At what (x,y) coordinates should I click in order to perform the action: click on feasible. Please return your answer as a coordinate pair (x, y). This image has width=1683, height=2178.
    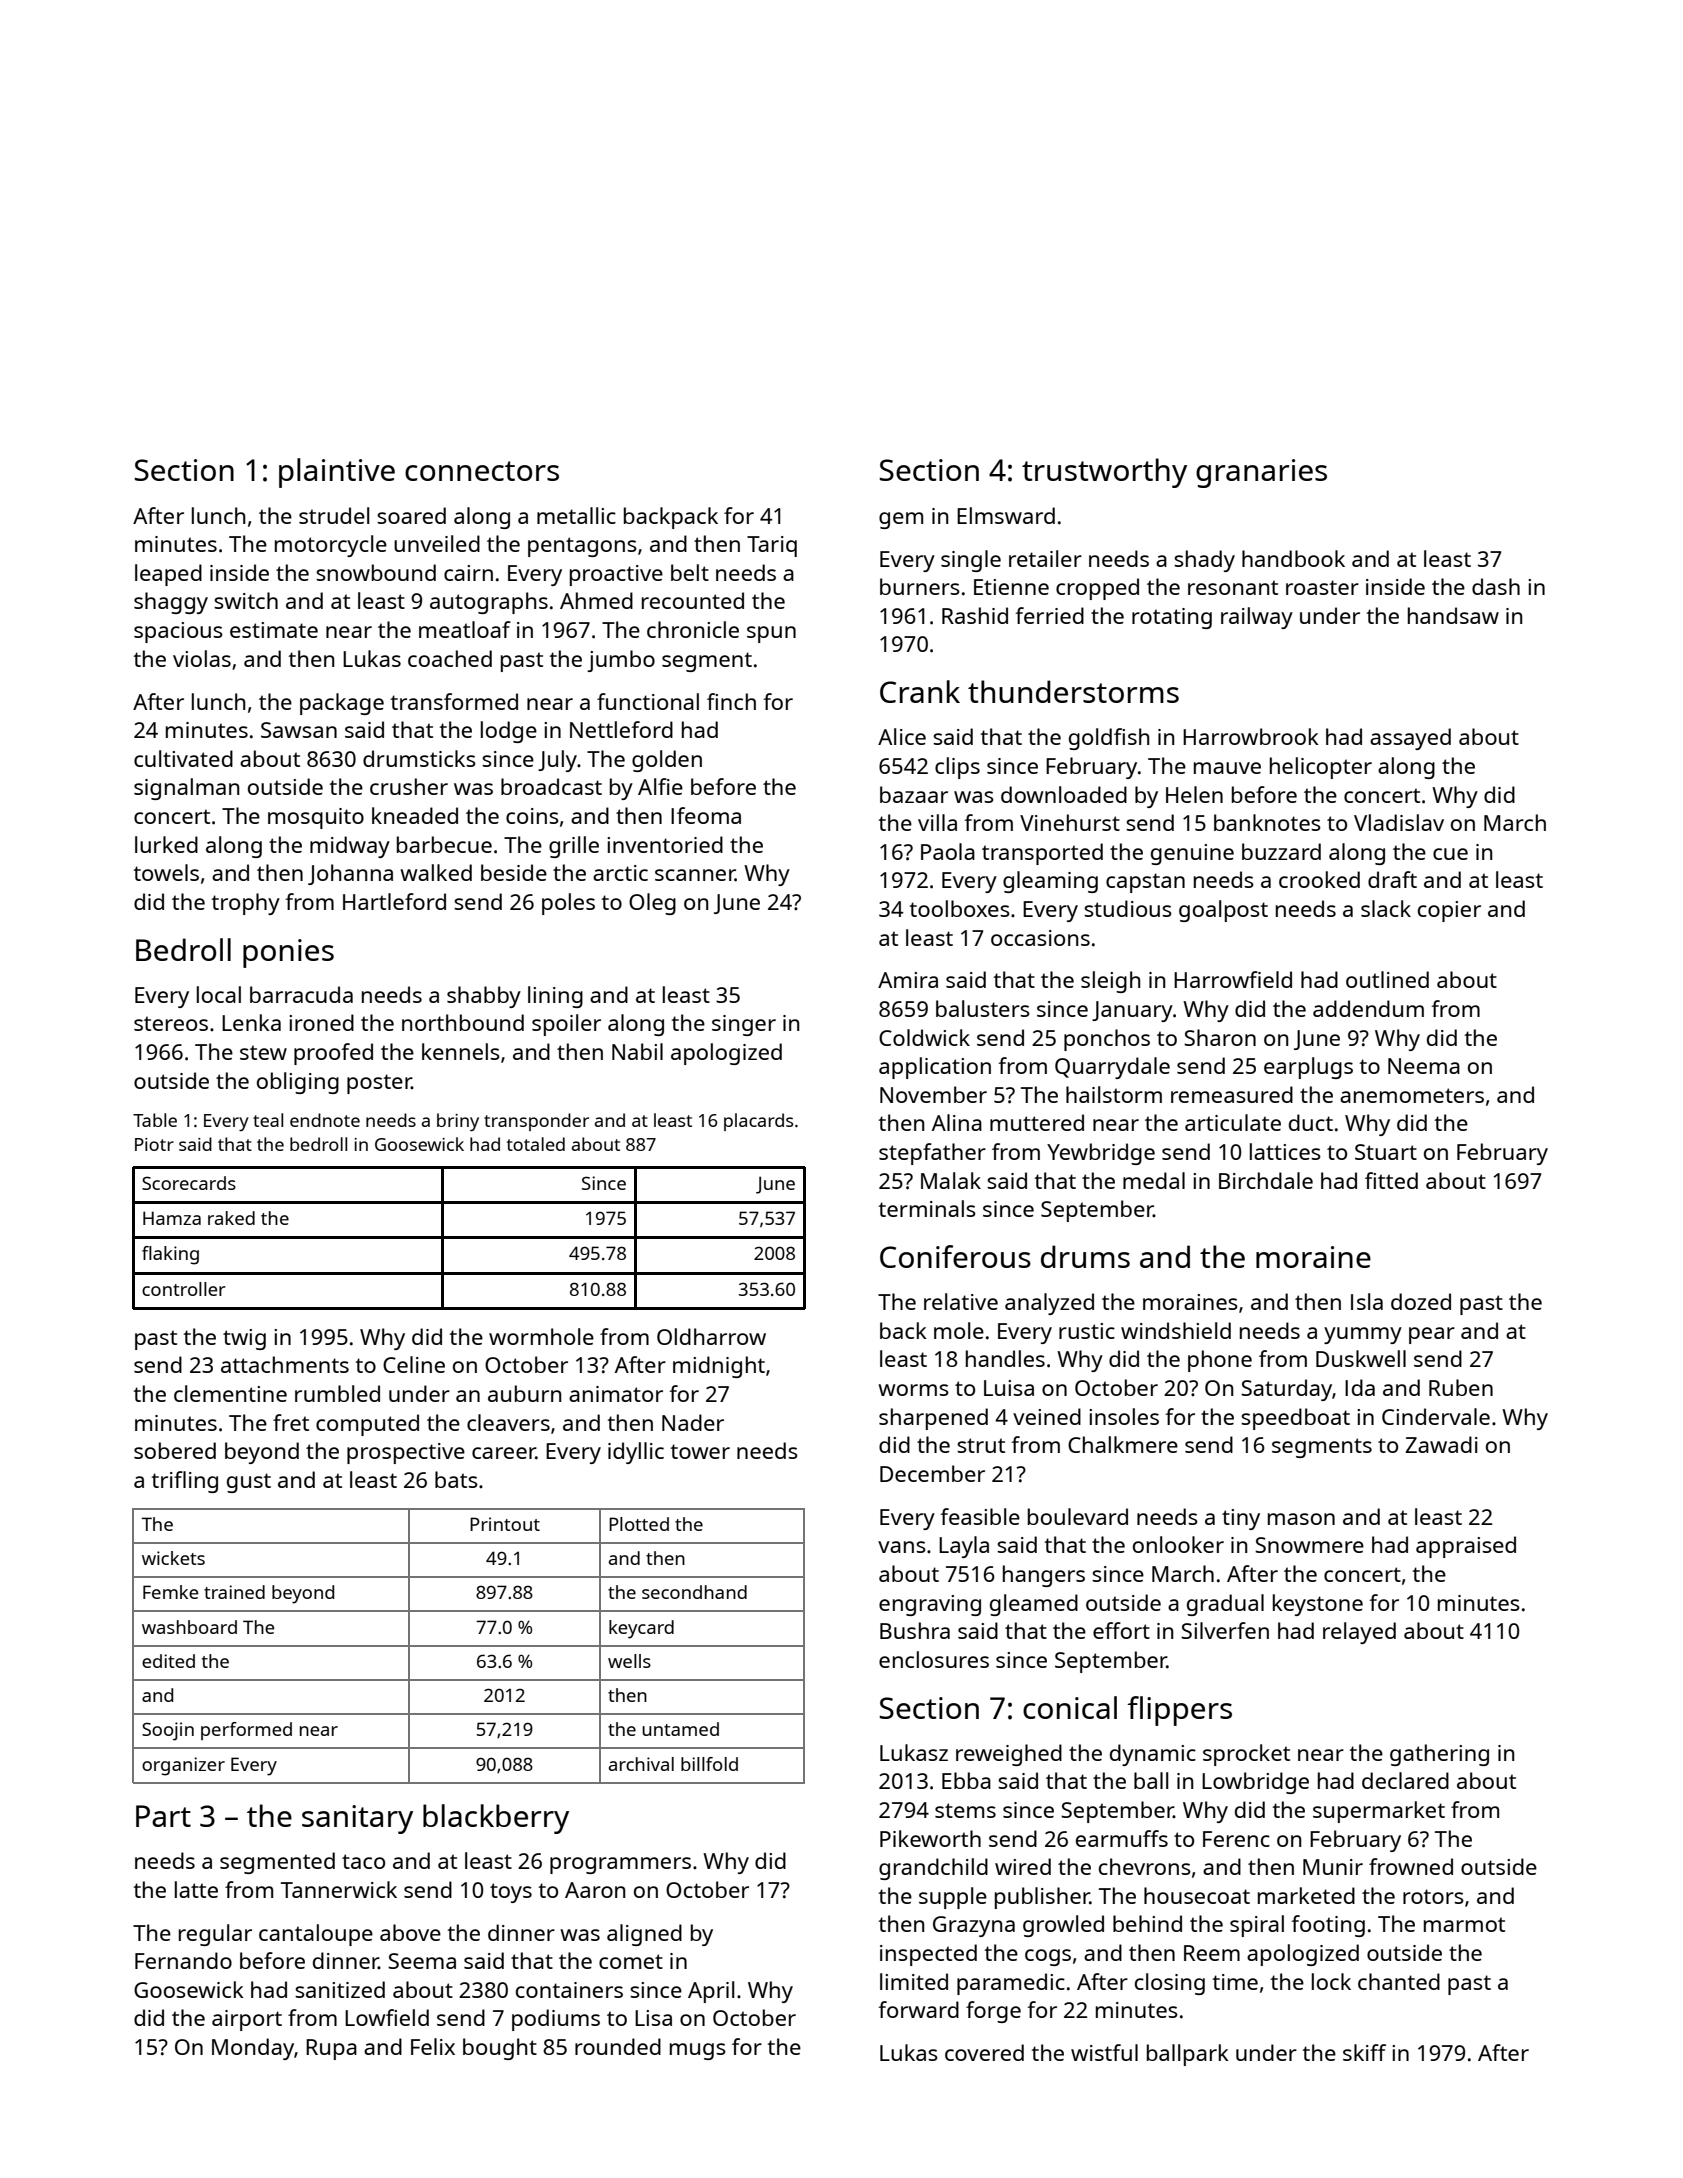
    Looking at the image, I should click on (980, 1516).
